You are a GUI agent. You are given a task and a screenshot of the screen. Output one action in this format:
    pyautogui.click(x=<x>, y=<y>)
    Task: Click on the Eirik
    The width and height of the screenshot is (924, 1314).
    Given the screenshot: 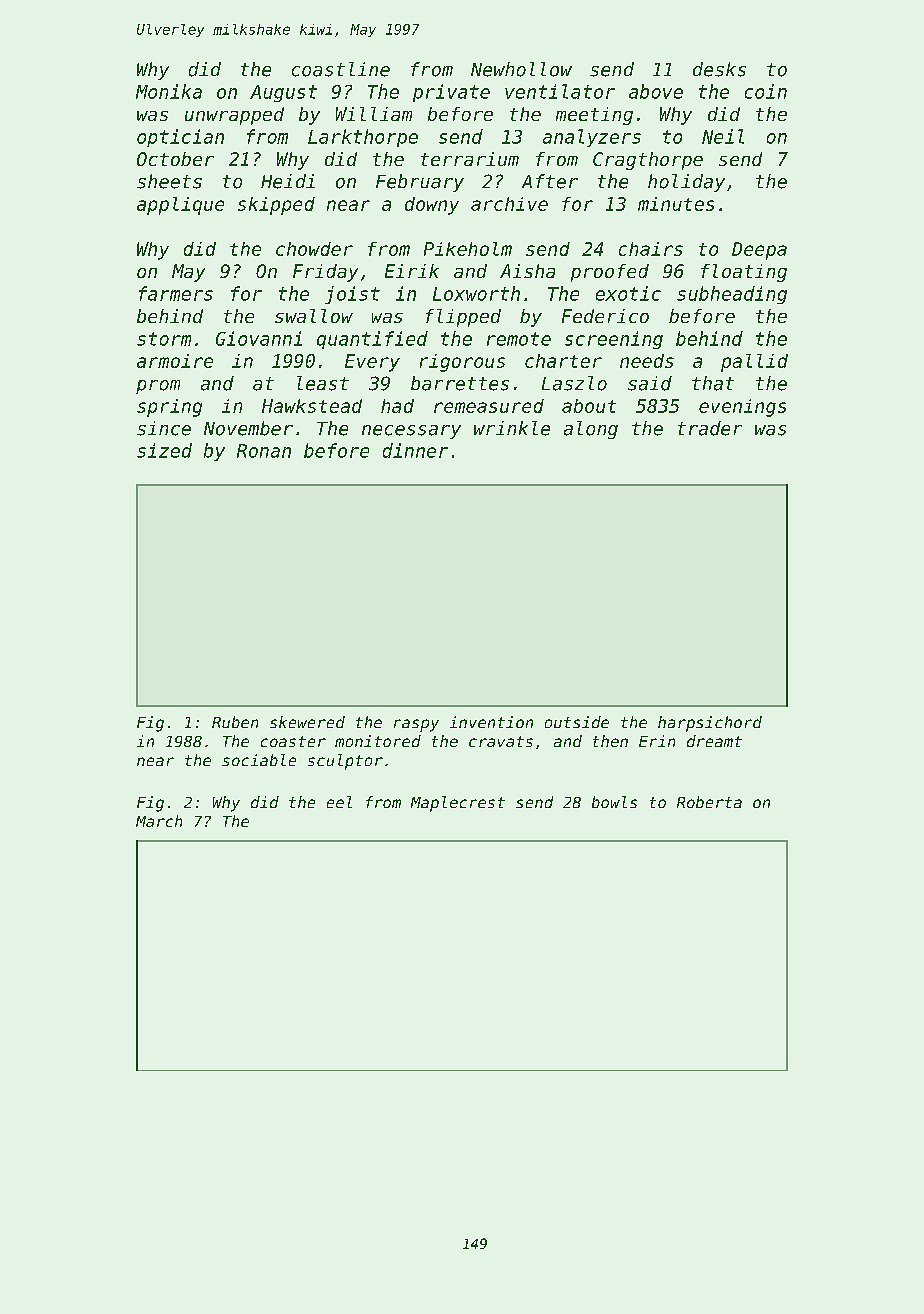 What is the action you would take?
    pyautogui.click(x=412, y=271)
